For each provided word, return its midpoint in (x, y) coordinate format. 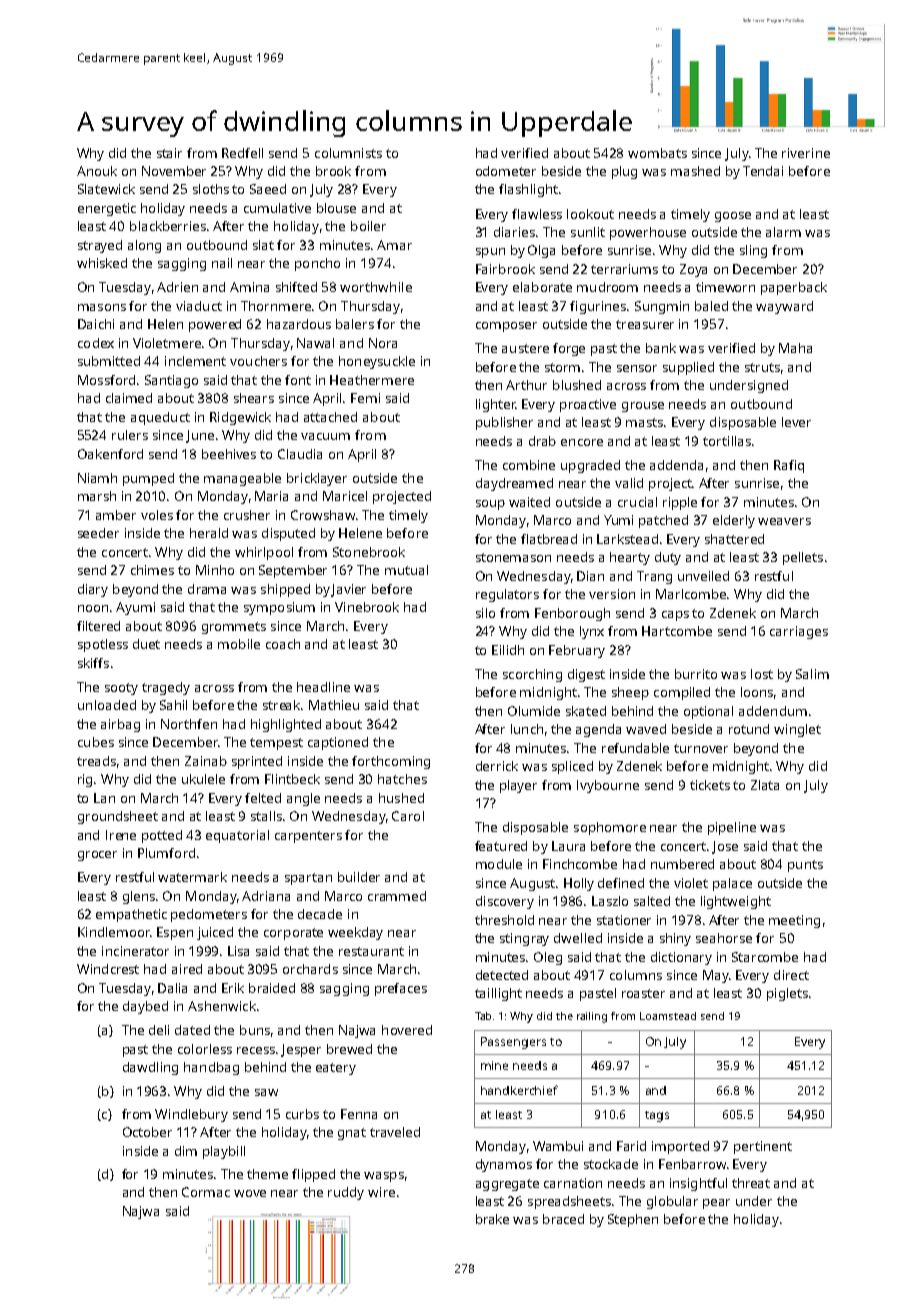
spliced (572, 767)
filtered (98, 626)
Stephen (633, 1220)
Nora (383, 343)
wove (250, 1193)
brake (492, 1219)
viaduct (199, 306)
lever (796, 422)
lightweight (736, 902)
